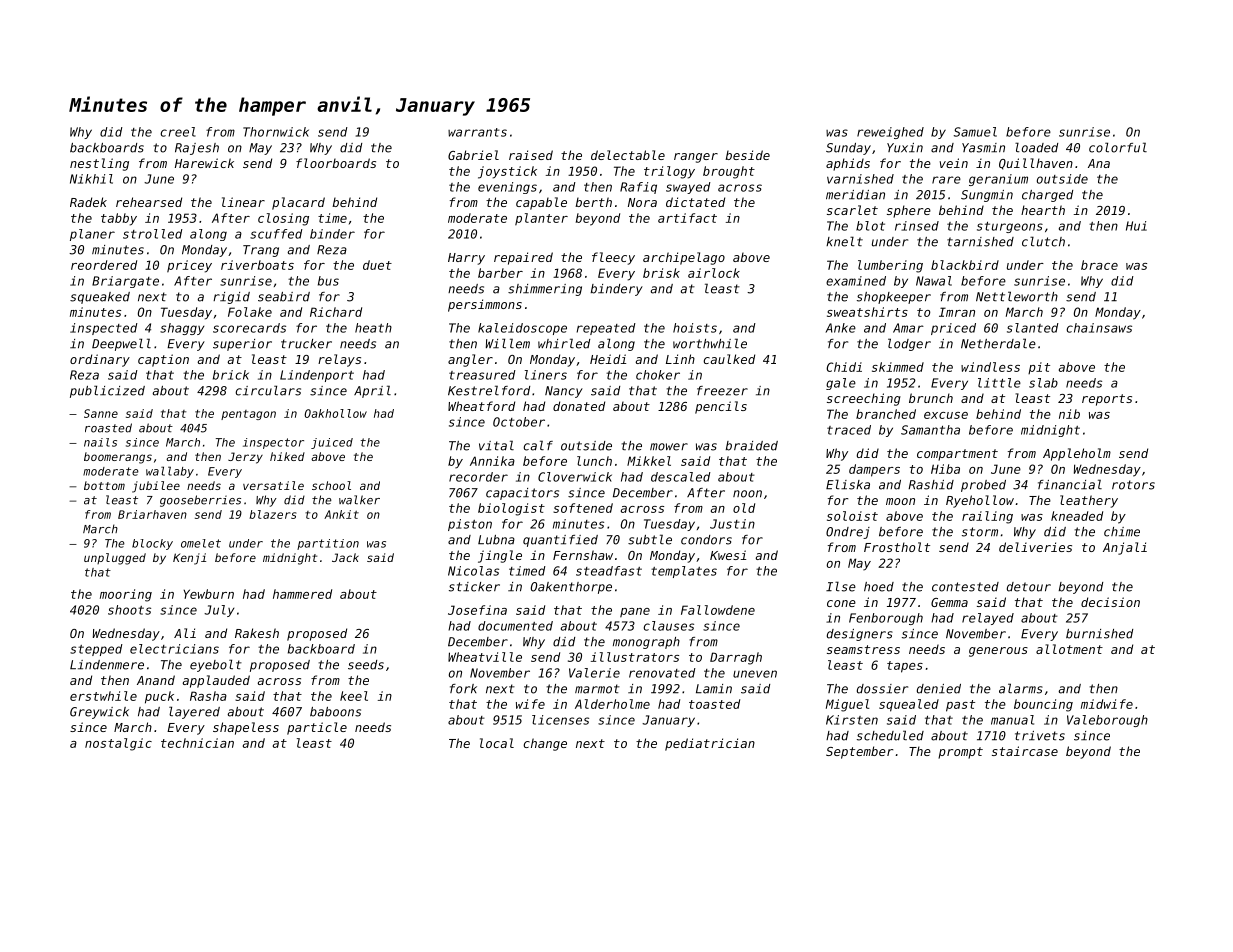 This screenshot has width=1233, height=952. What do you see at coordinates (1025, 751) in the screenshot?
I see `staircase` at bounding box center [1025, 751].
